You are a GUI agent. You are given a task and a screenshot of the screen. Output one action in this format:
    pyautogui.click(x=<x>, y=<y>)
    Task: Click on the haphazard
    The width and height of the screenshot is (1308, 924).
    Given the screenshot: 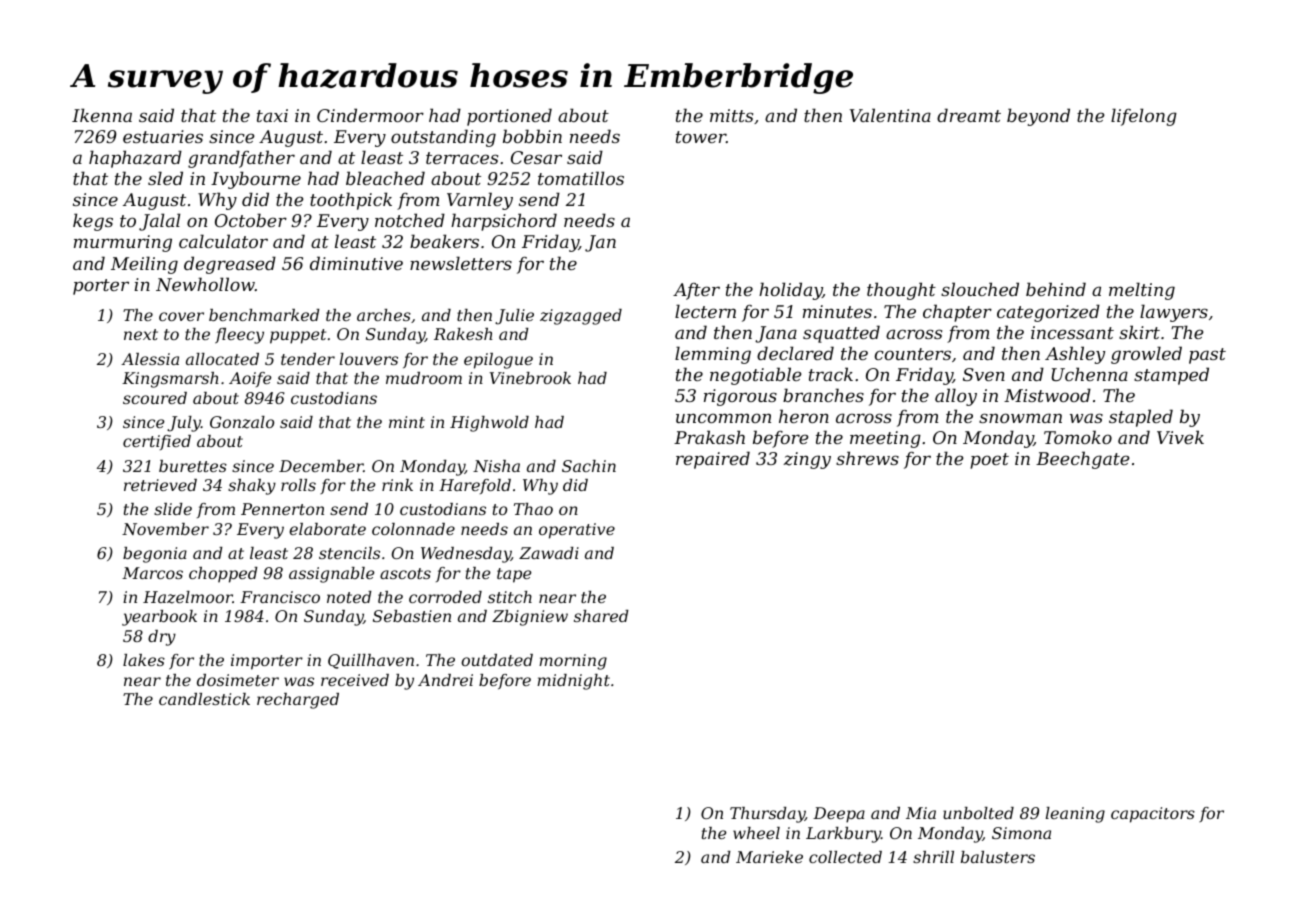 What is the action you would take?
    pyautogui.click(x=135, y=159)
